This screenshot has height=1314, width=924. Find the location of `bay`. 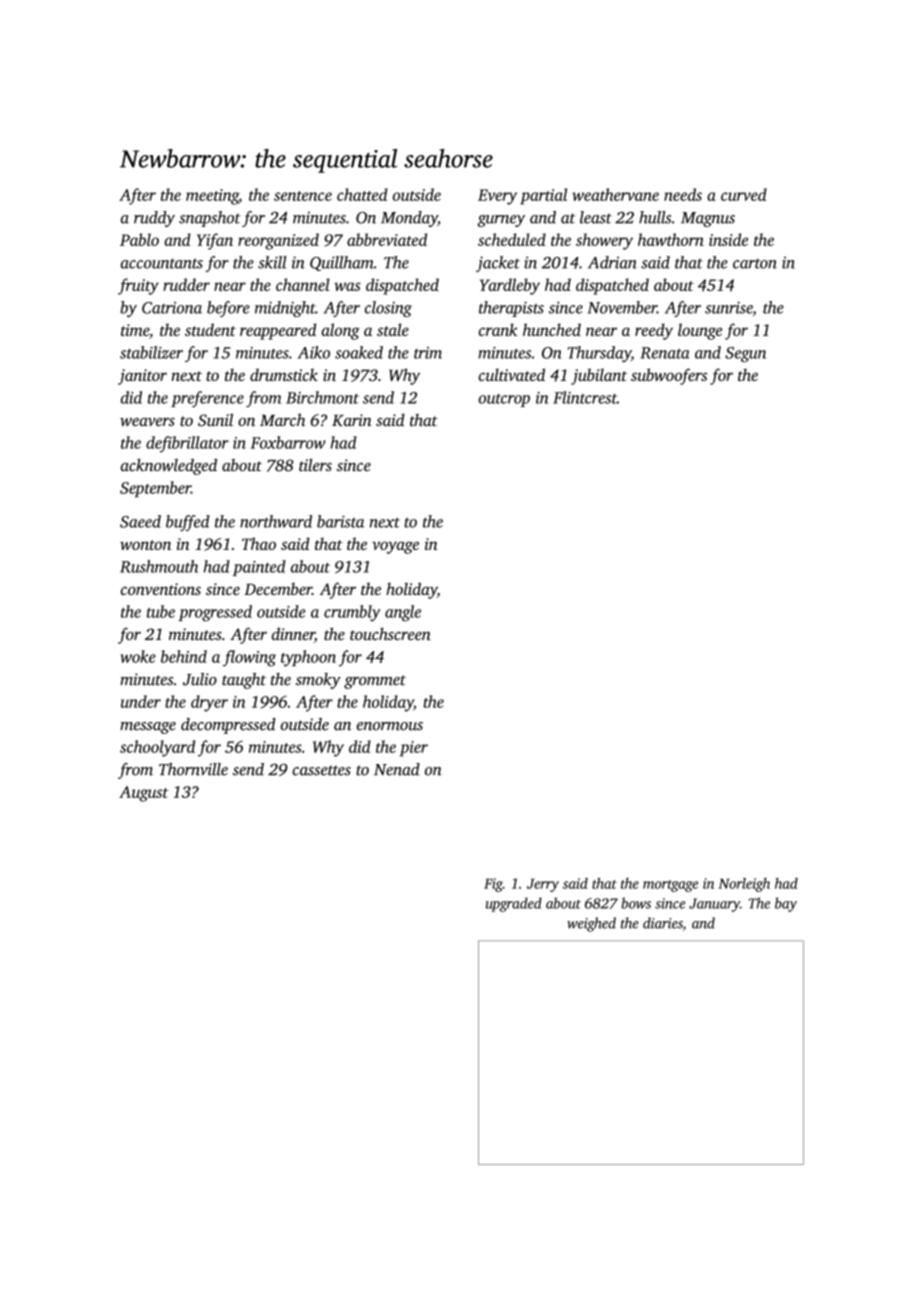

bay is located at coordinates (786, 904).
